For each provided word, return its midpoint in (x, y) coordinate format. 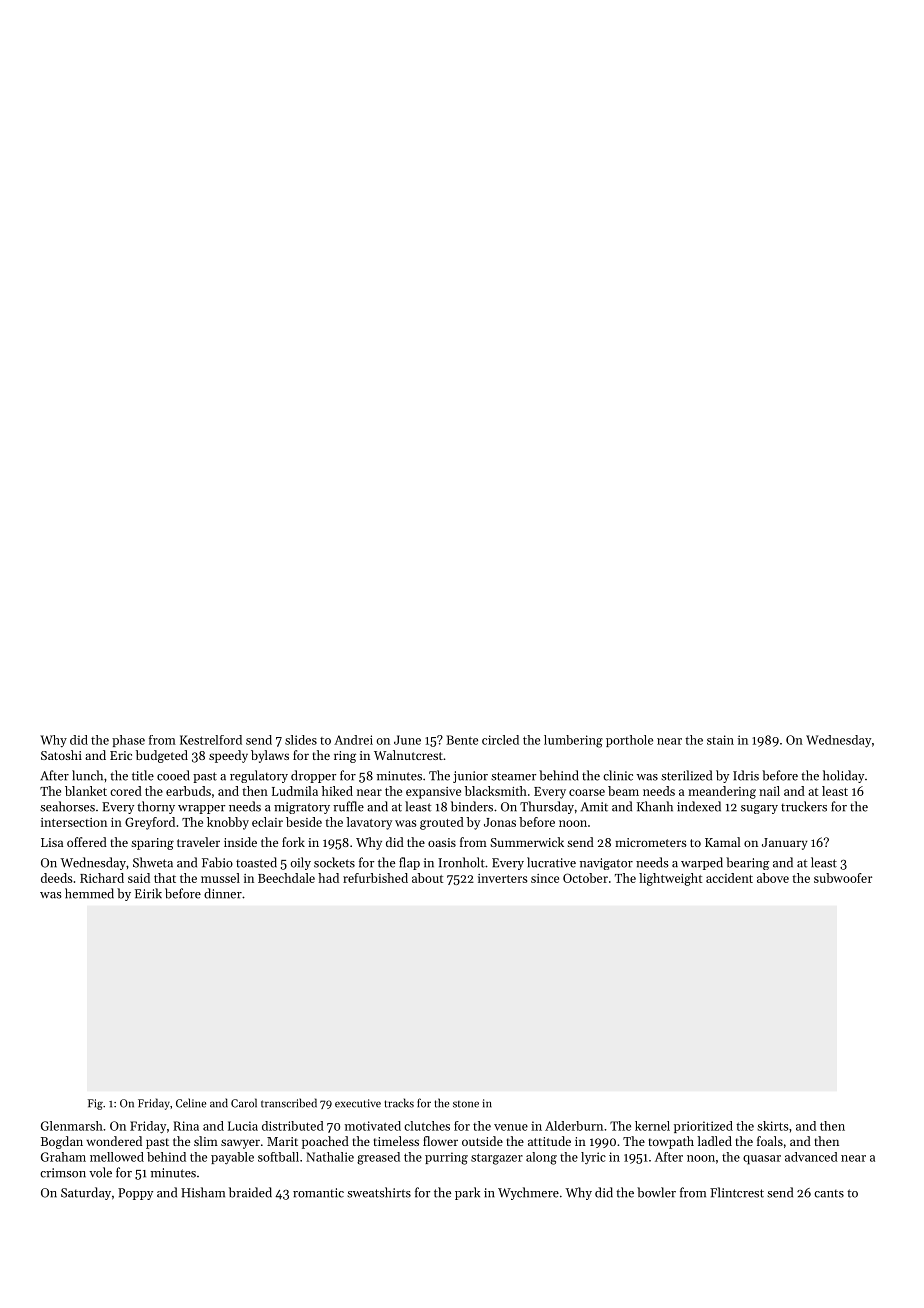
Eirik (148, 893)
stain (720, 740)
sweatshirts (379, 1192)
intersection (74, 822)
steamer (513, 776)
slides (301, 740)
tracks (399, 1103)
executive (358, 1103)
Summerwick (527, 842)
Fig (95, 1104)
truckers (804, 806)
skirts (773, 1126)
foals (770, 1141)
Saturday (86, 1193)
